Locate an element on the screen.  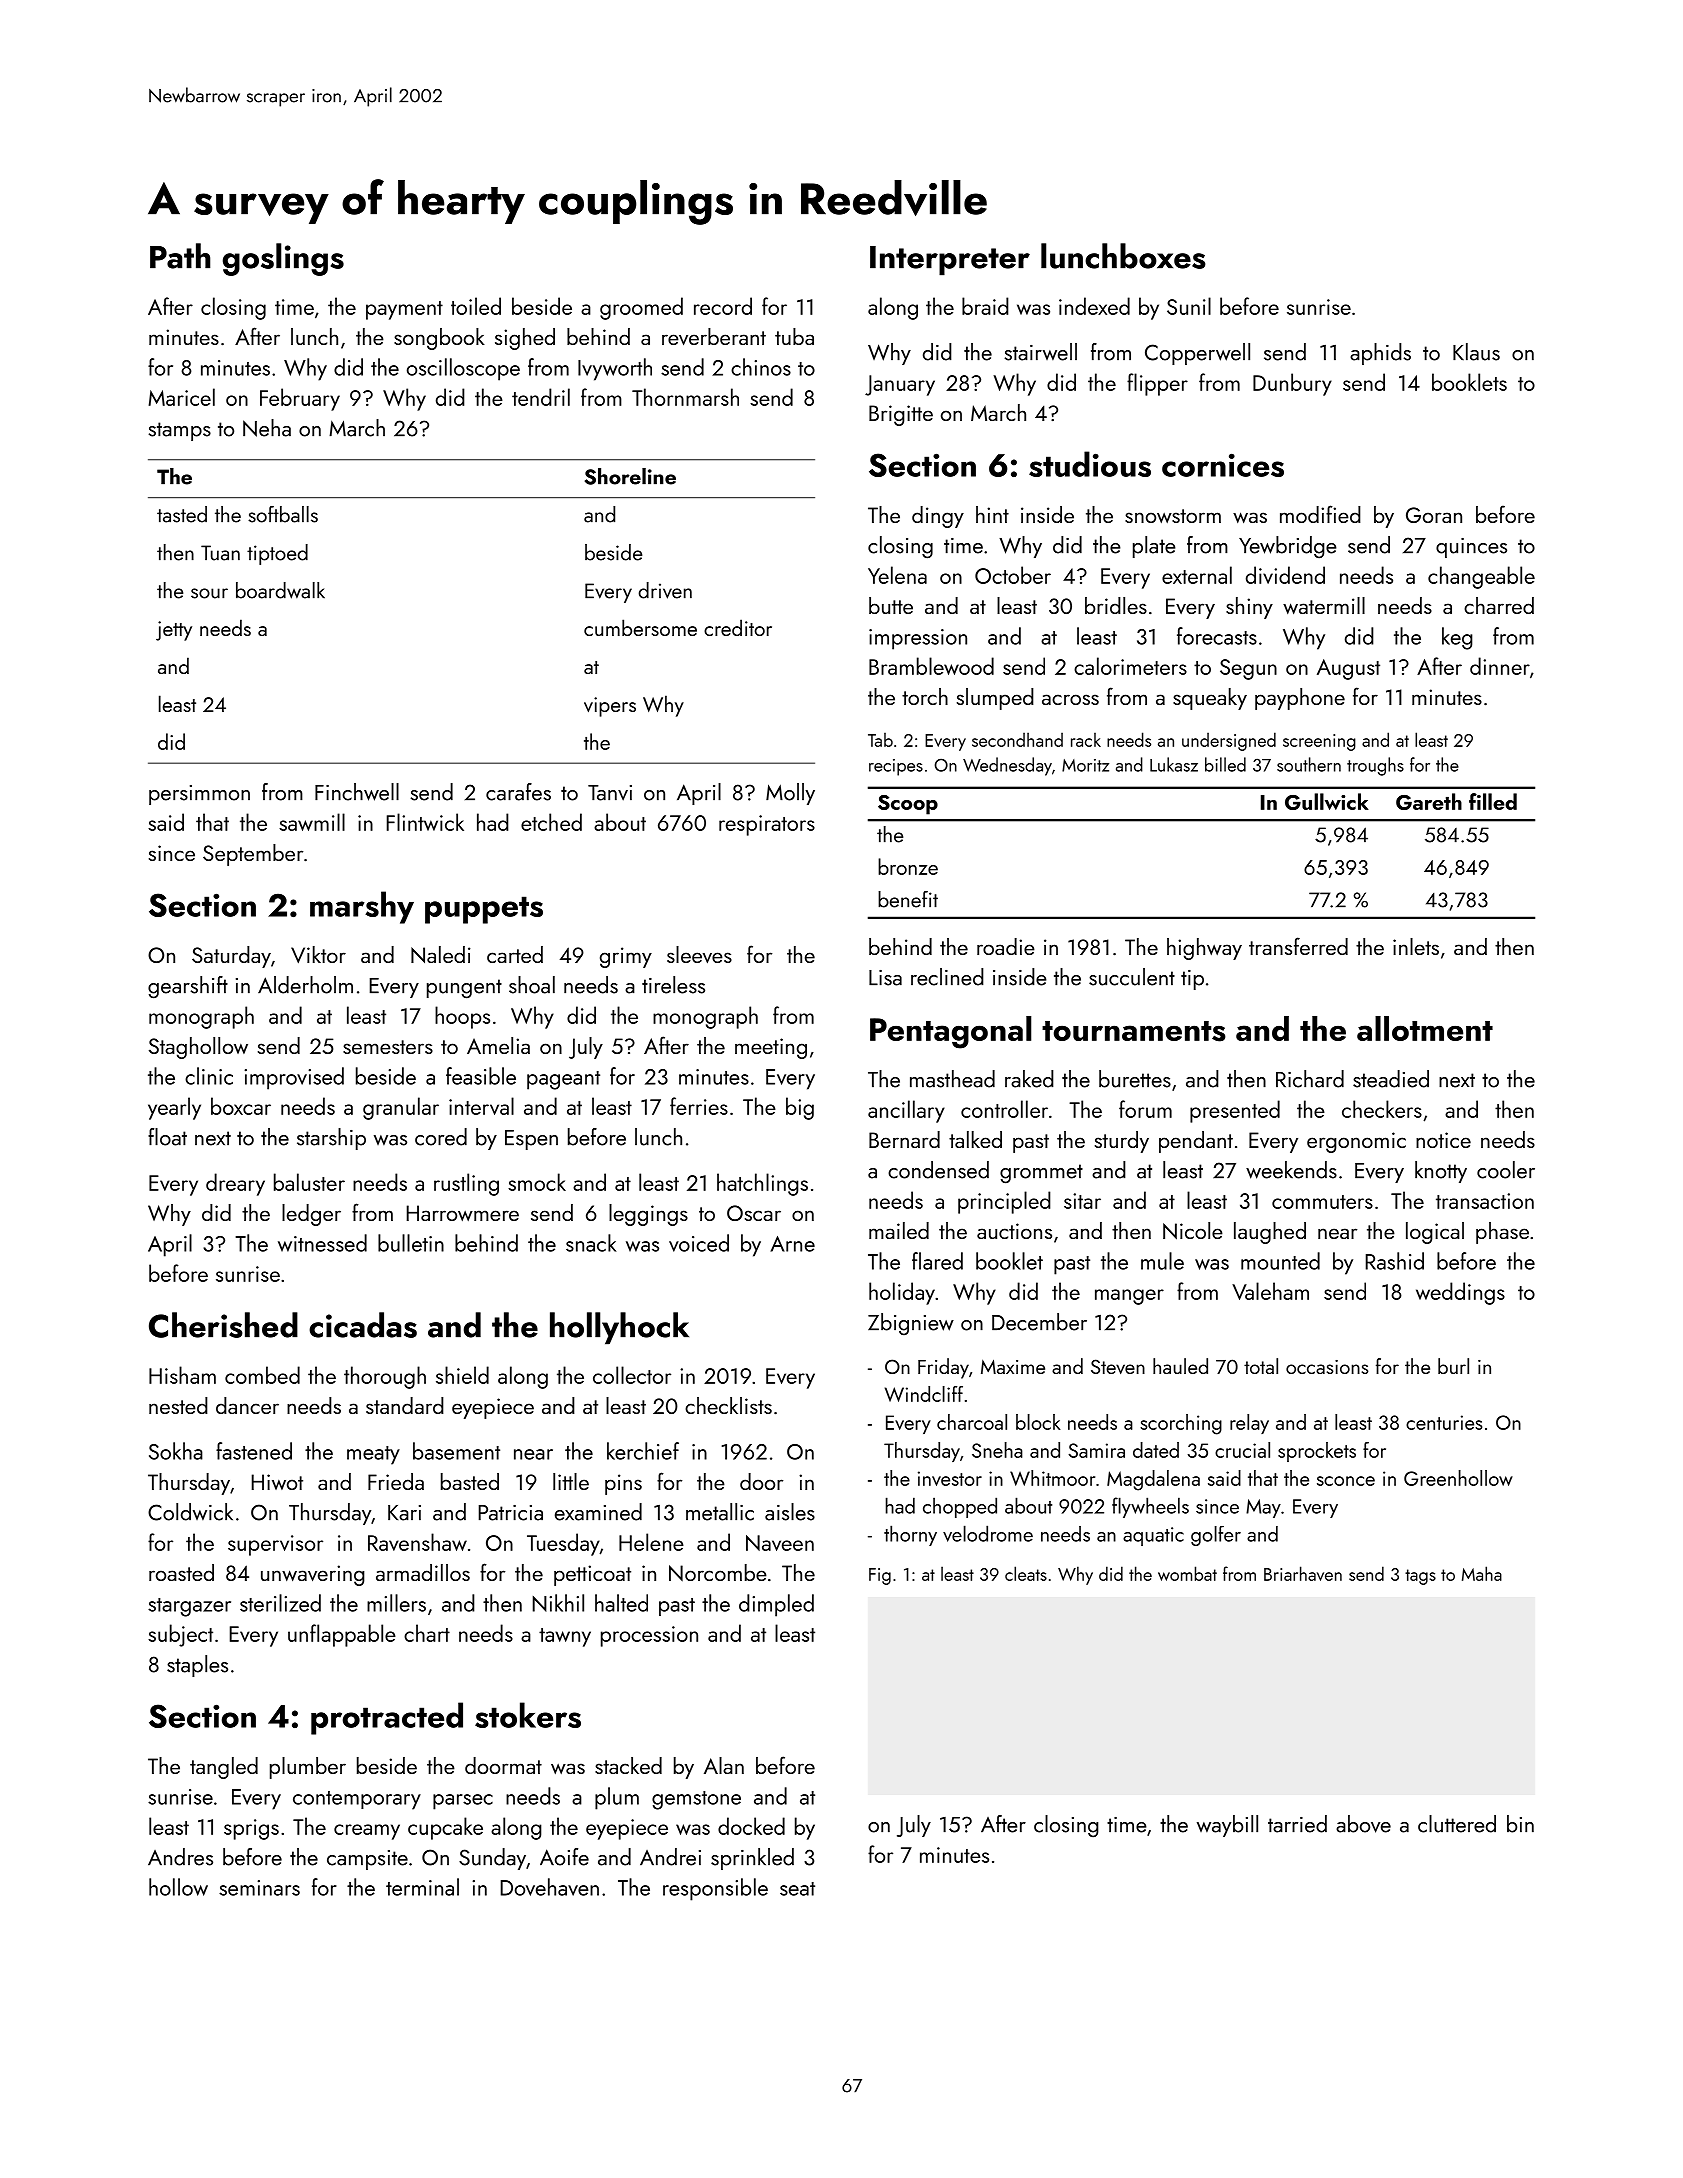
aphids is located at coordinates (1380, 354).
